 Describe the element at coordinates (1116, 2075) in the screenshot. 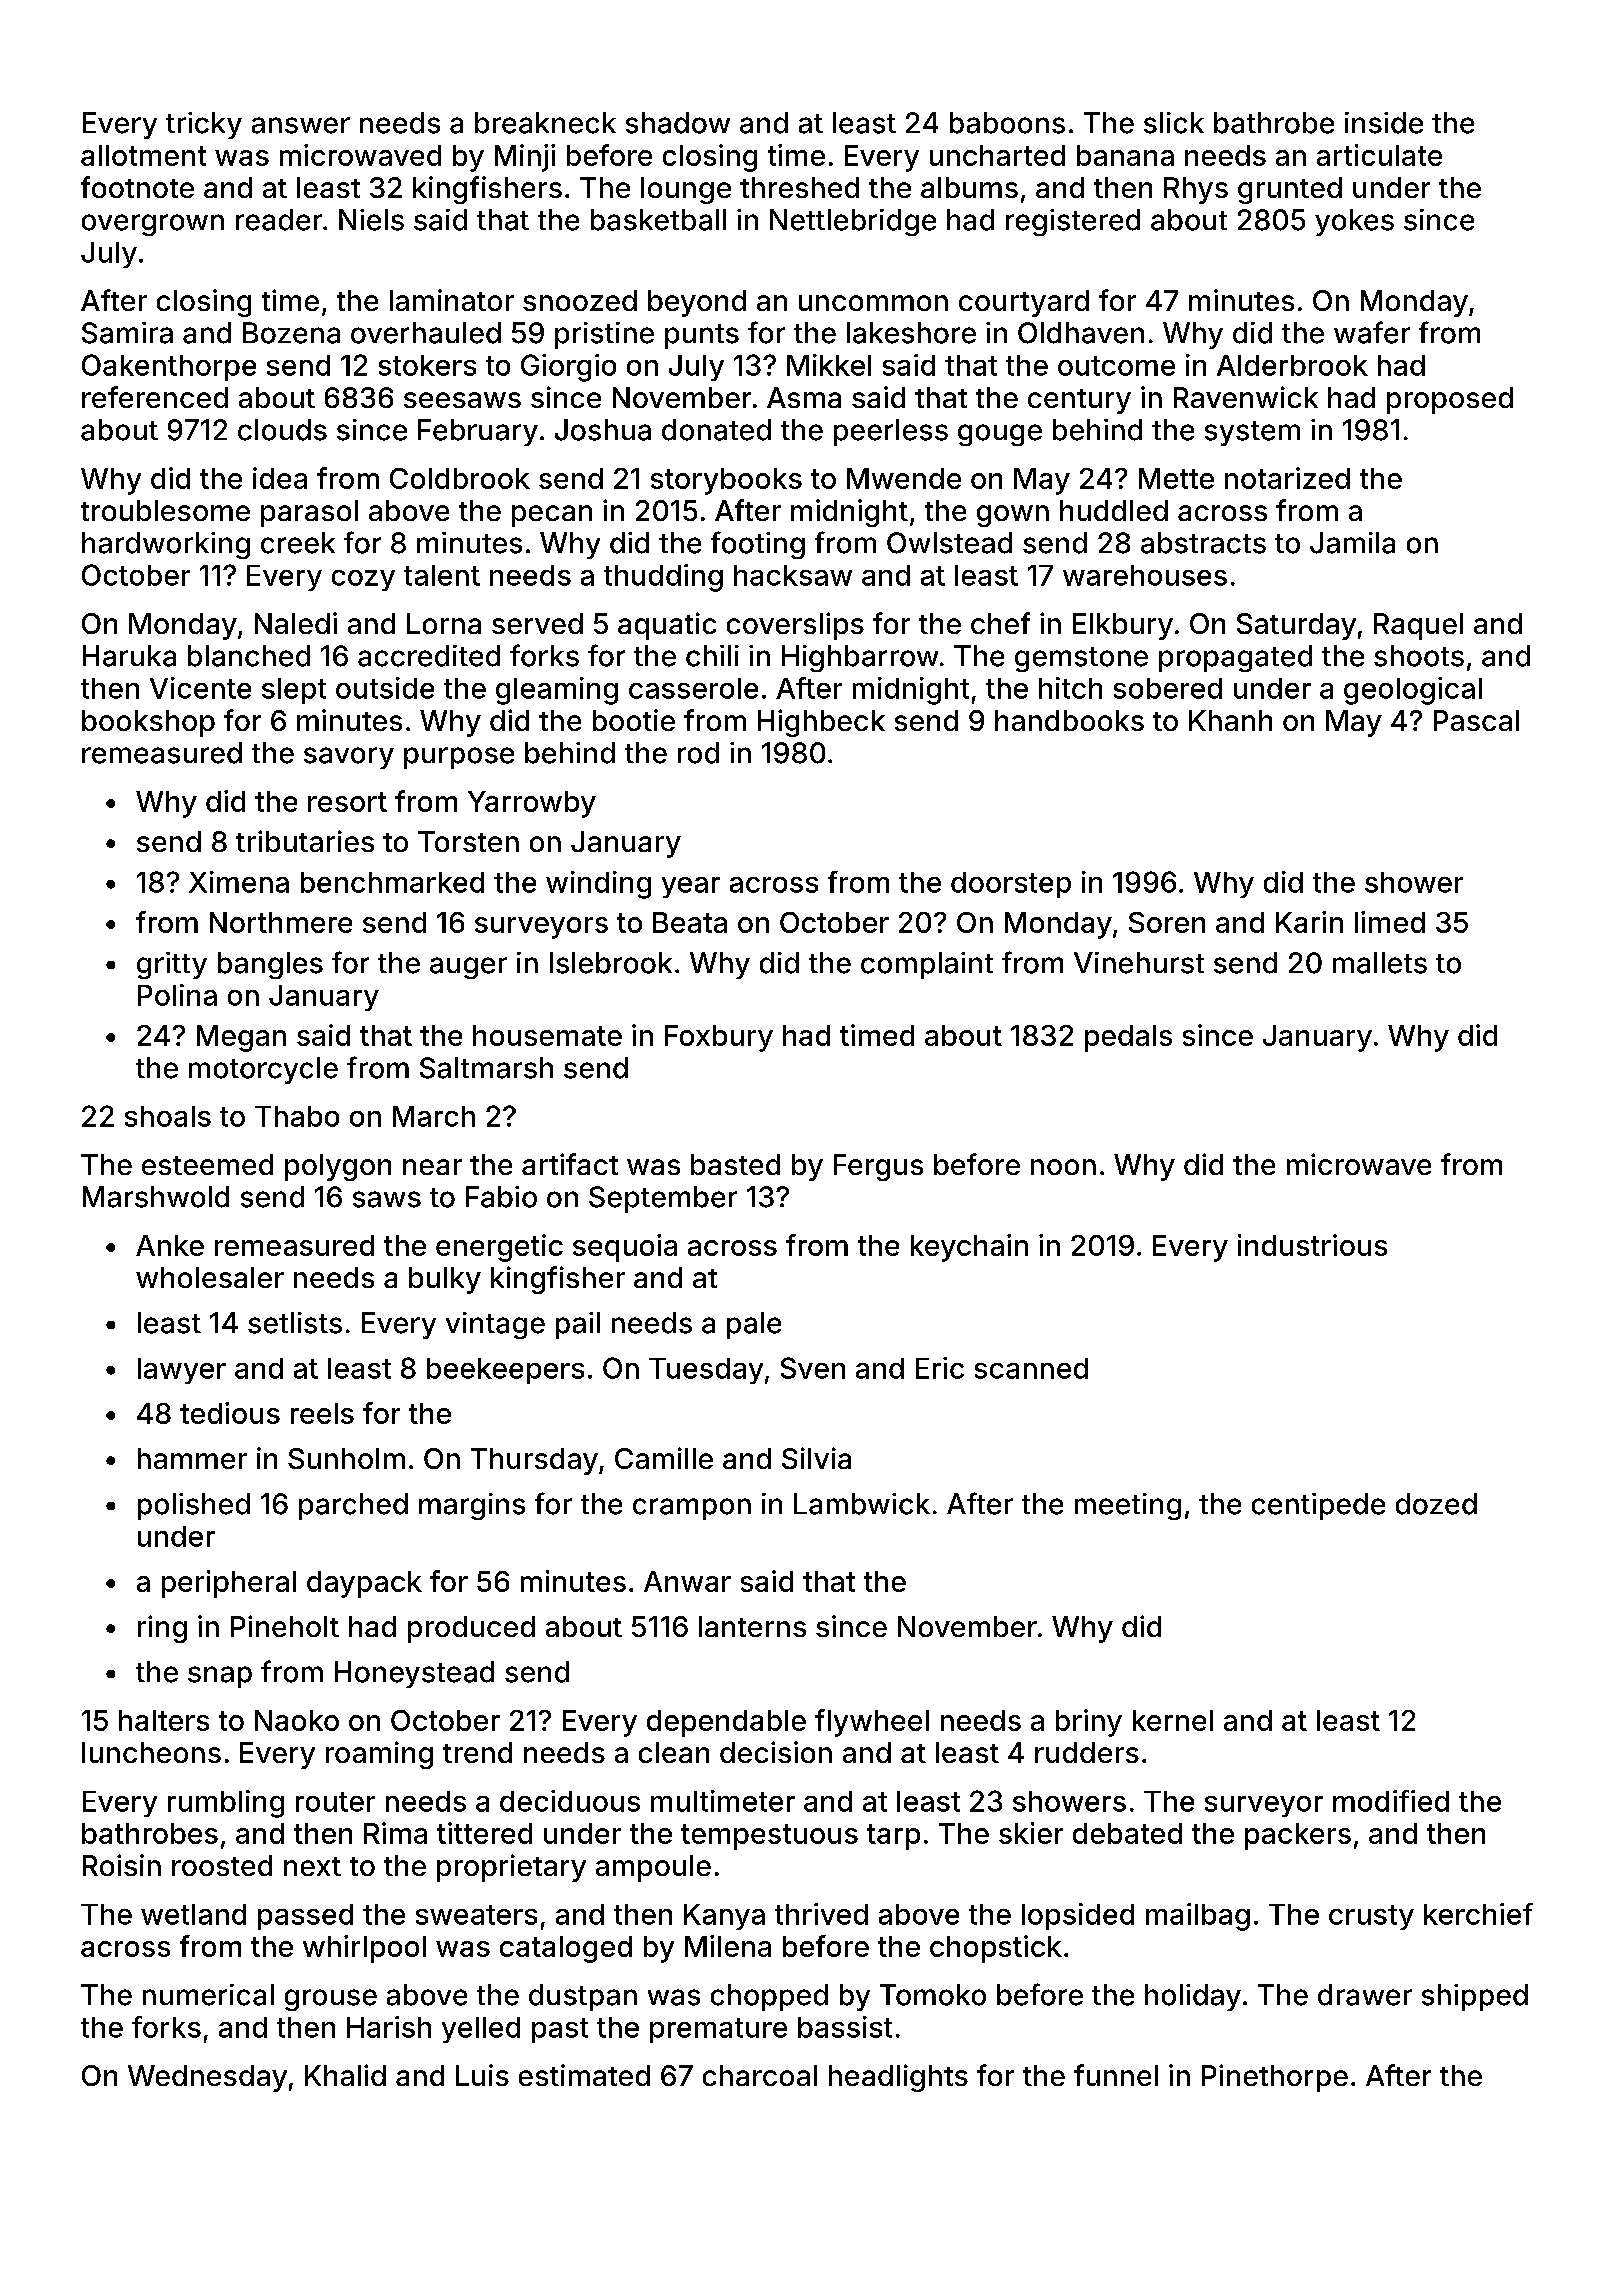

I see `funnel` at that location.
